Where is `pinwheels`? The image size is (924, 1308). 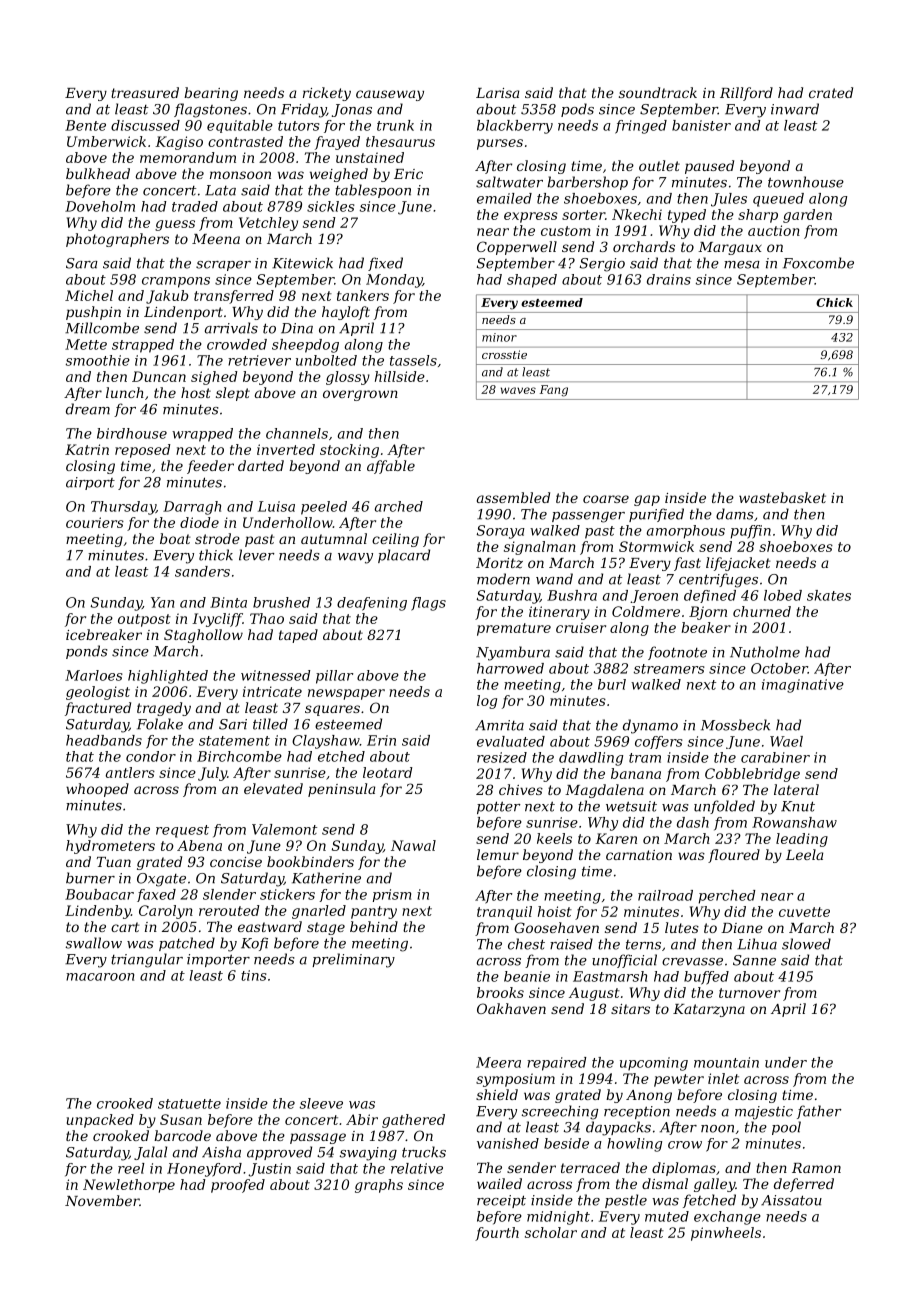
pinwheels is located at coordinates (726, 1234).
